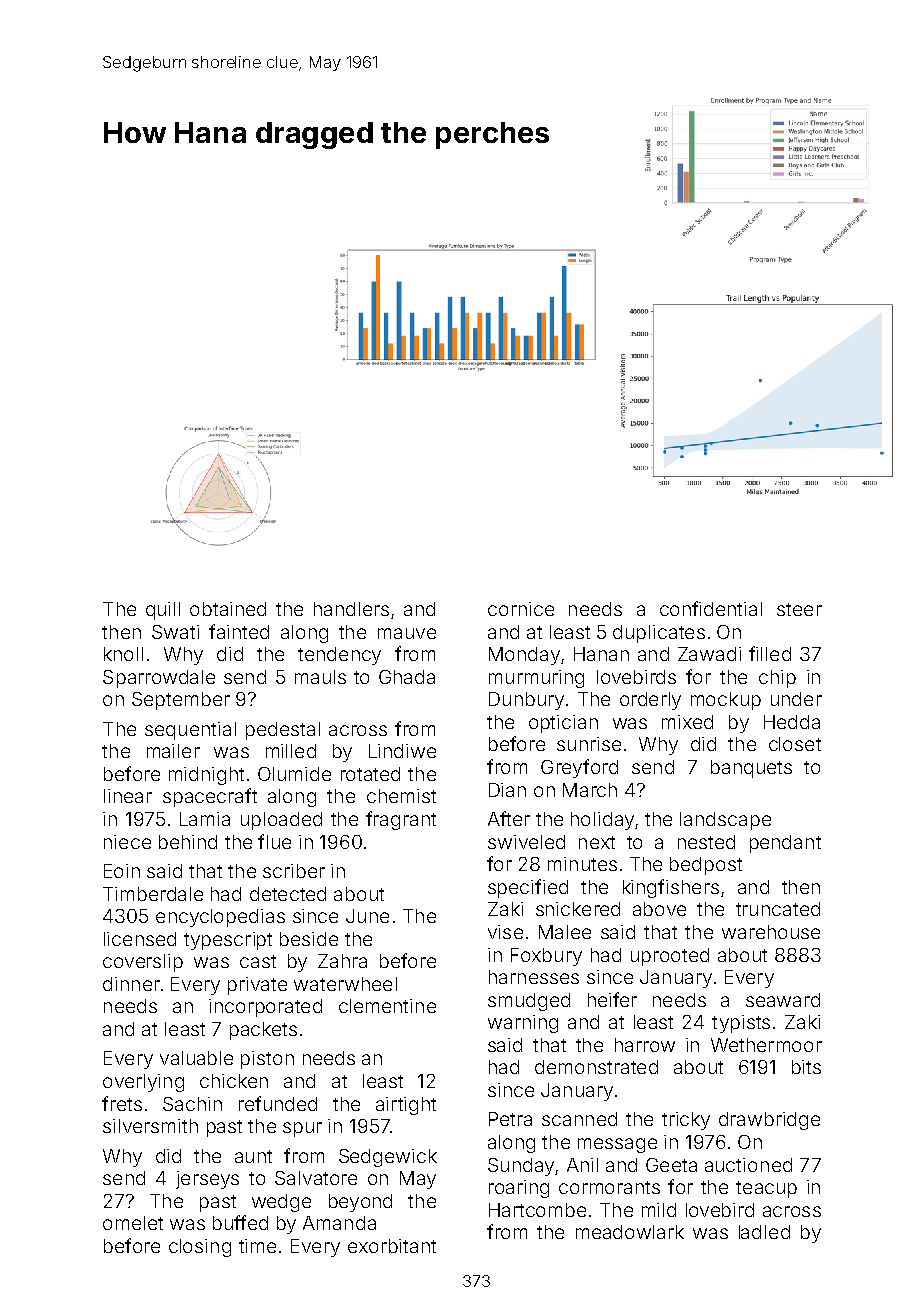  Describe the element at coordinates (799, 609) in the page. I see `steer` at that location.
